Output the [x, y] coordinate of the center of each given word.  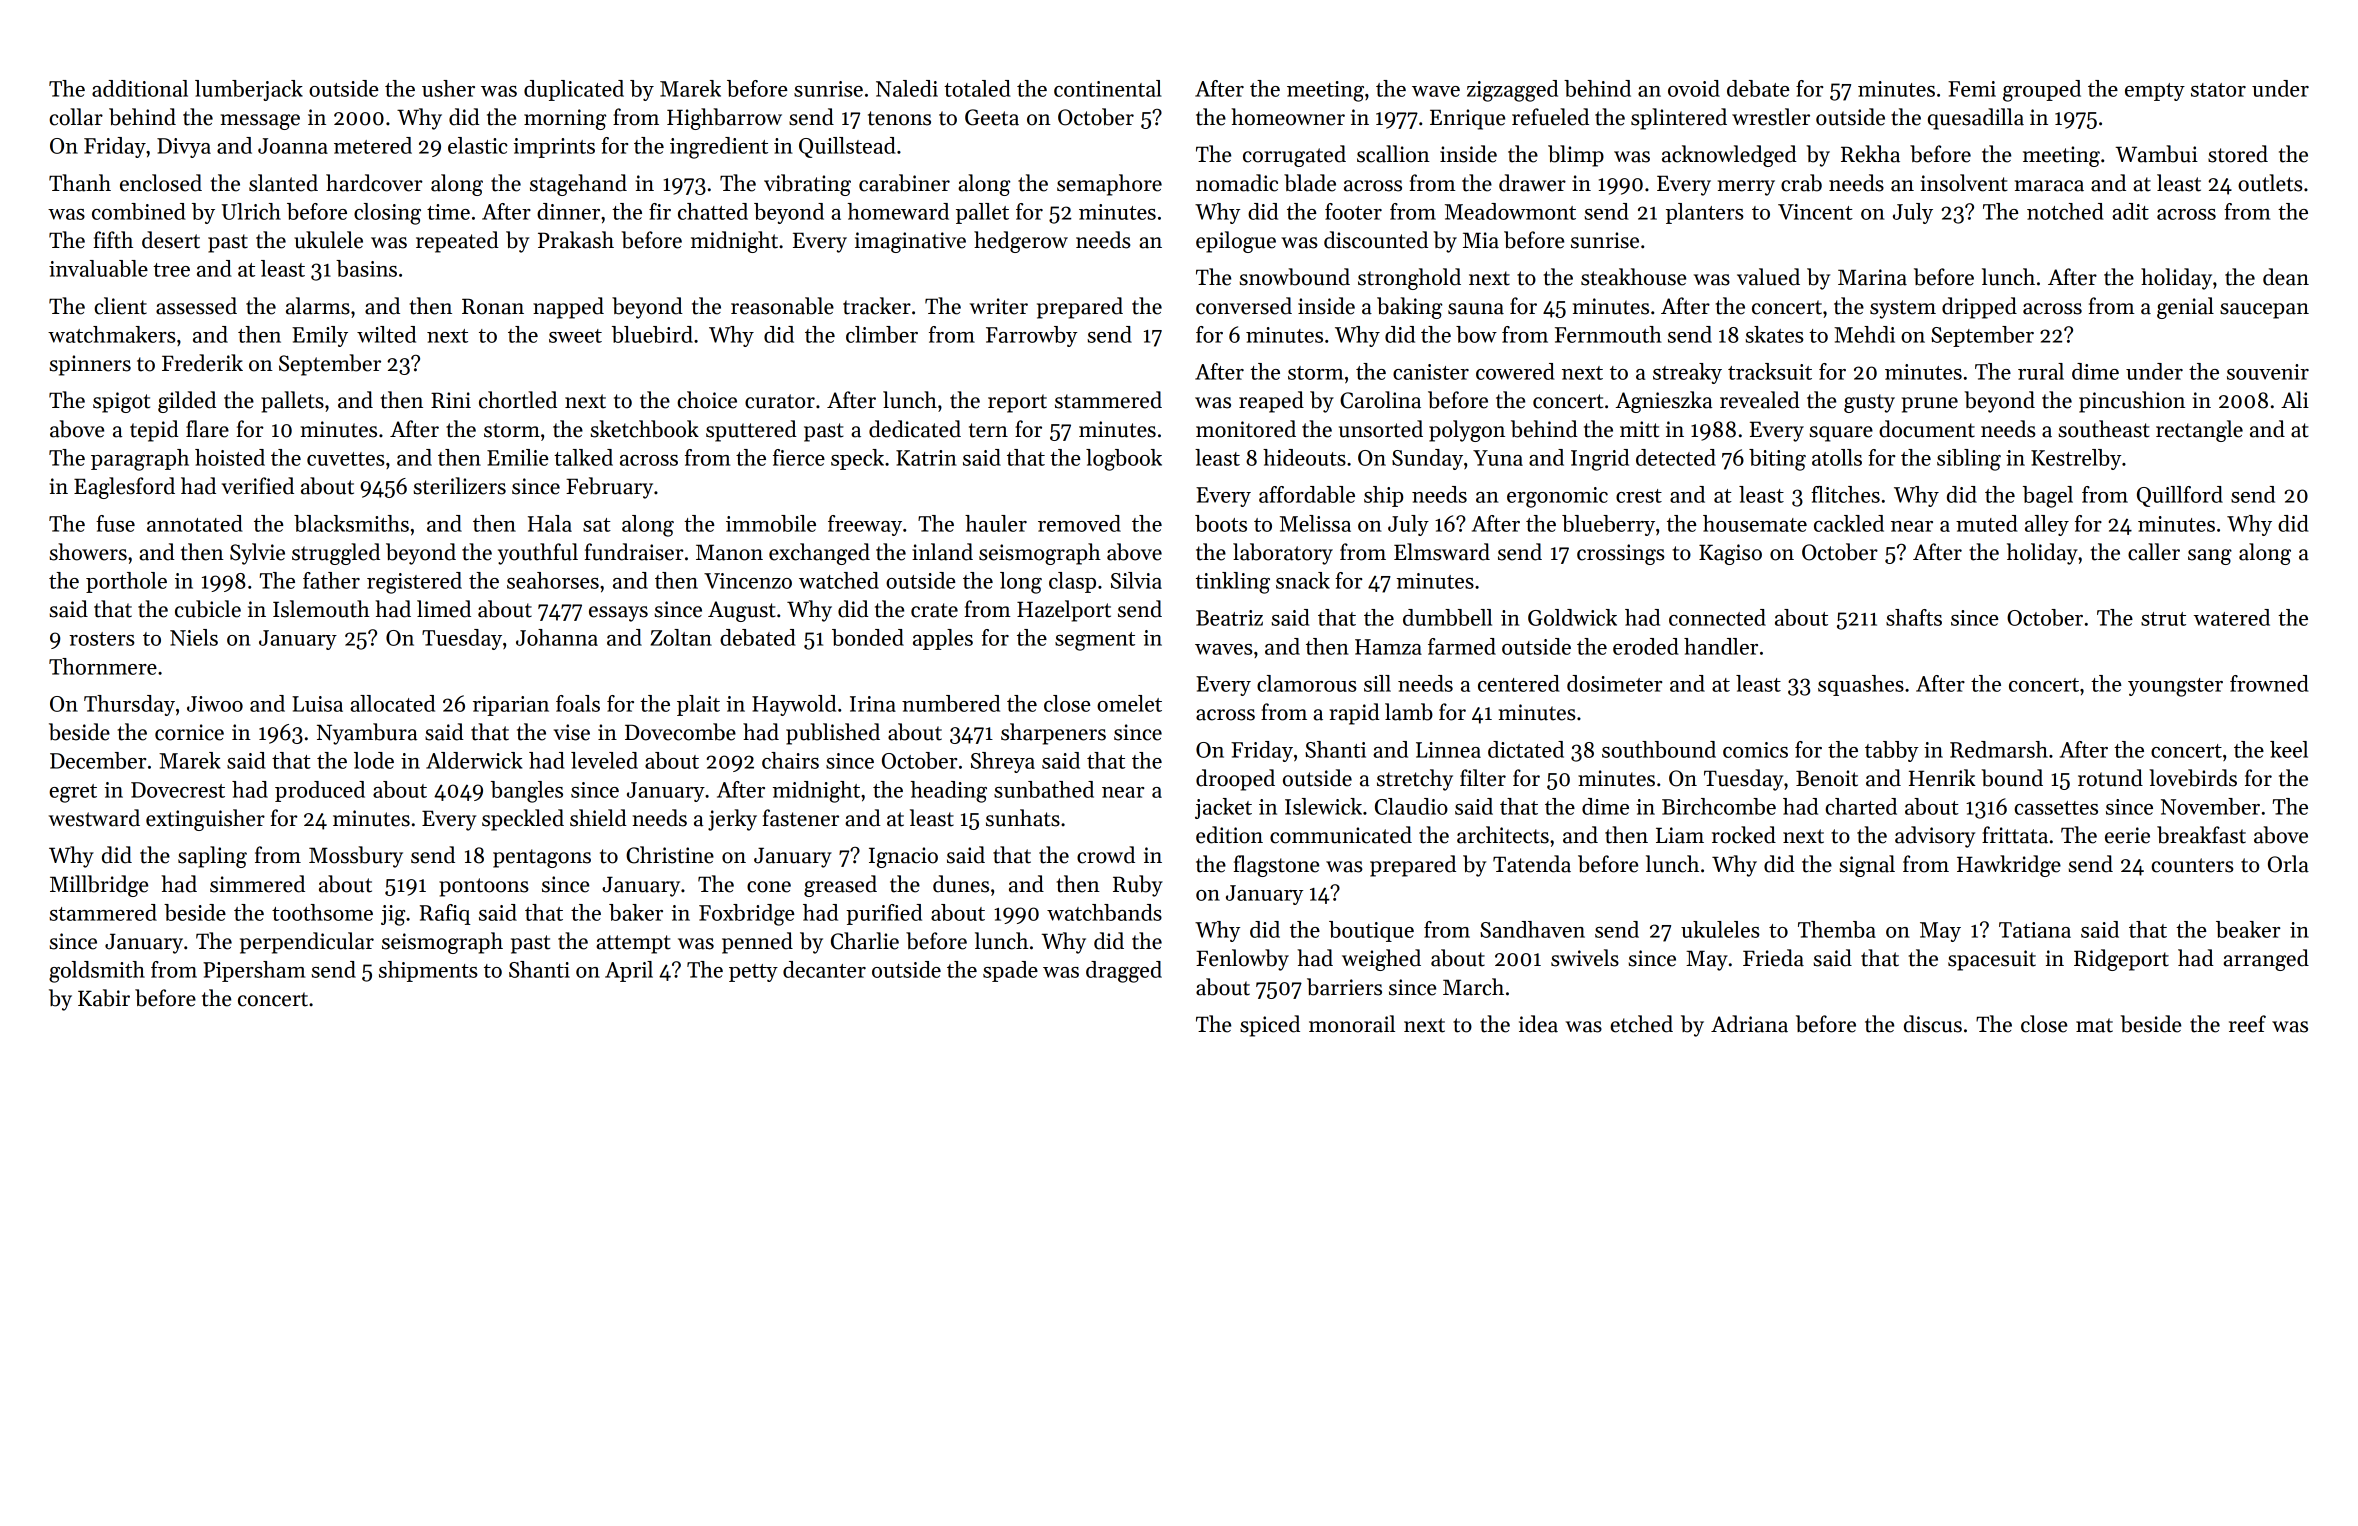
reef [2247, 1024]
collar [76, 117]
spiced [1270, 1026]
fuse [115, 523]
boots [1221, 523]
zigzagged [1512, 91]
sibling [1969, 460]
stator [2218, 90]
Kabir [104, 998]
